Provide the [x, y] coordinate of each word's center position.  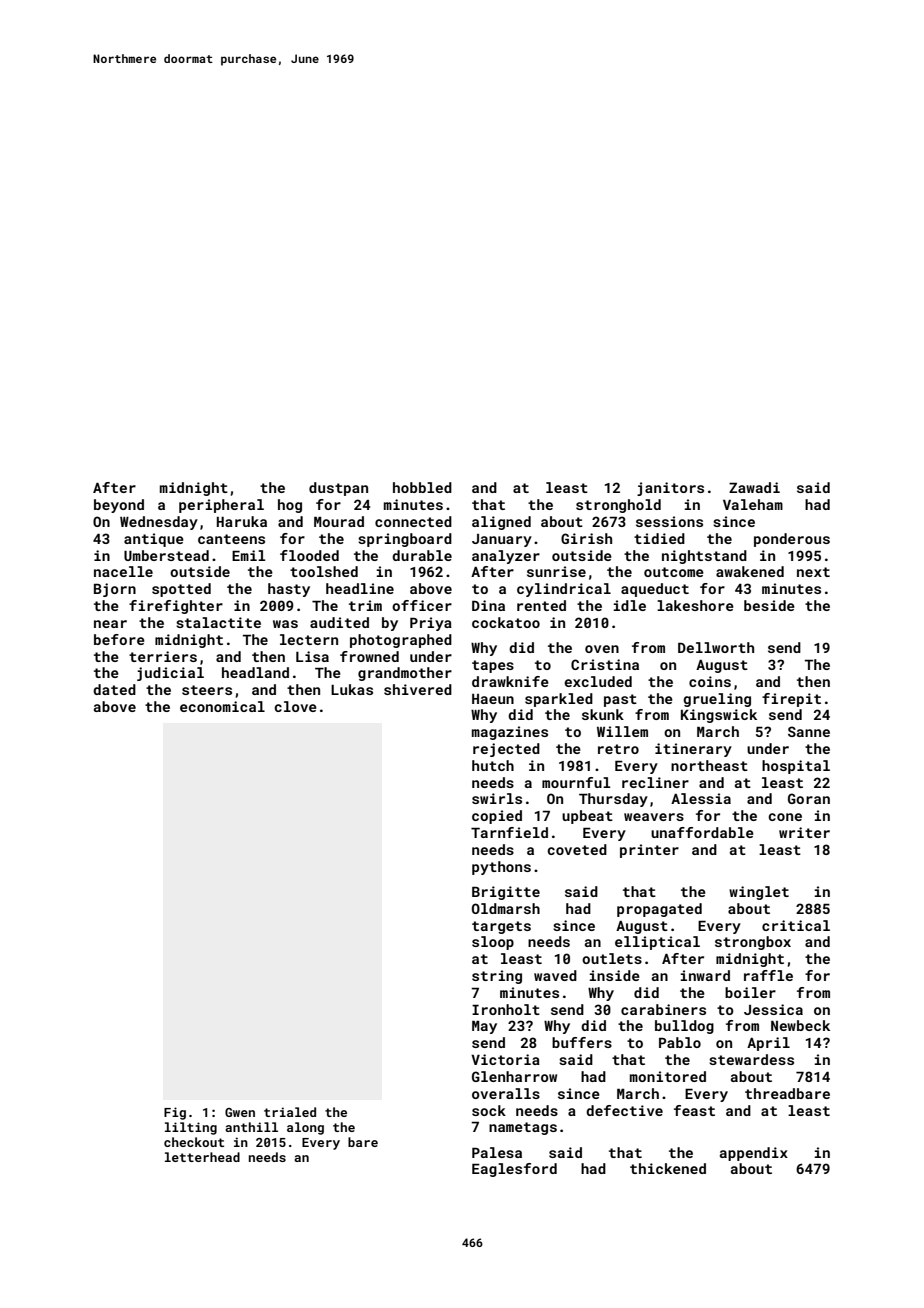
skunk [603, 714]
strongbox [753, 943]
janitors [670, 489]
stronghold [618, 506]
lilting [191, 1128]
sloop [493, 943]
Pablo [680, 1042]
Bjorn [115, 590]
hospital [796, 767]
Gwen [240, 1112]
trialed [290, 1112]
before [119, 639]
